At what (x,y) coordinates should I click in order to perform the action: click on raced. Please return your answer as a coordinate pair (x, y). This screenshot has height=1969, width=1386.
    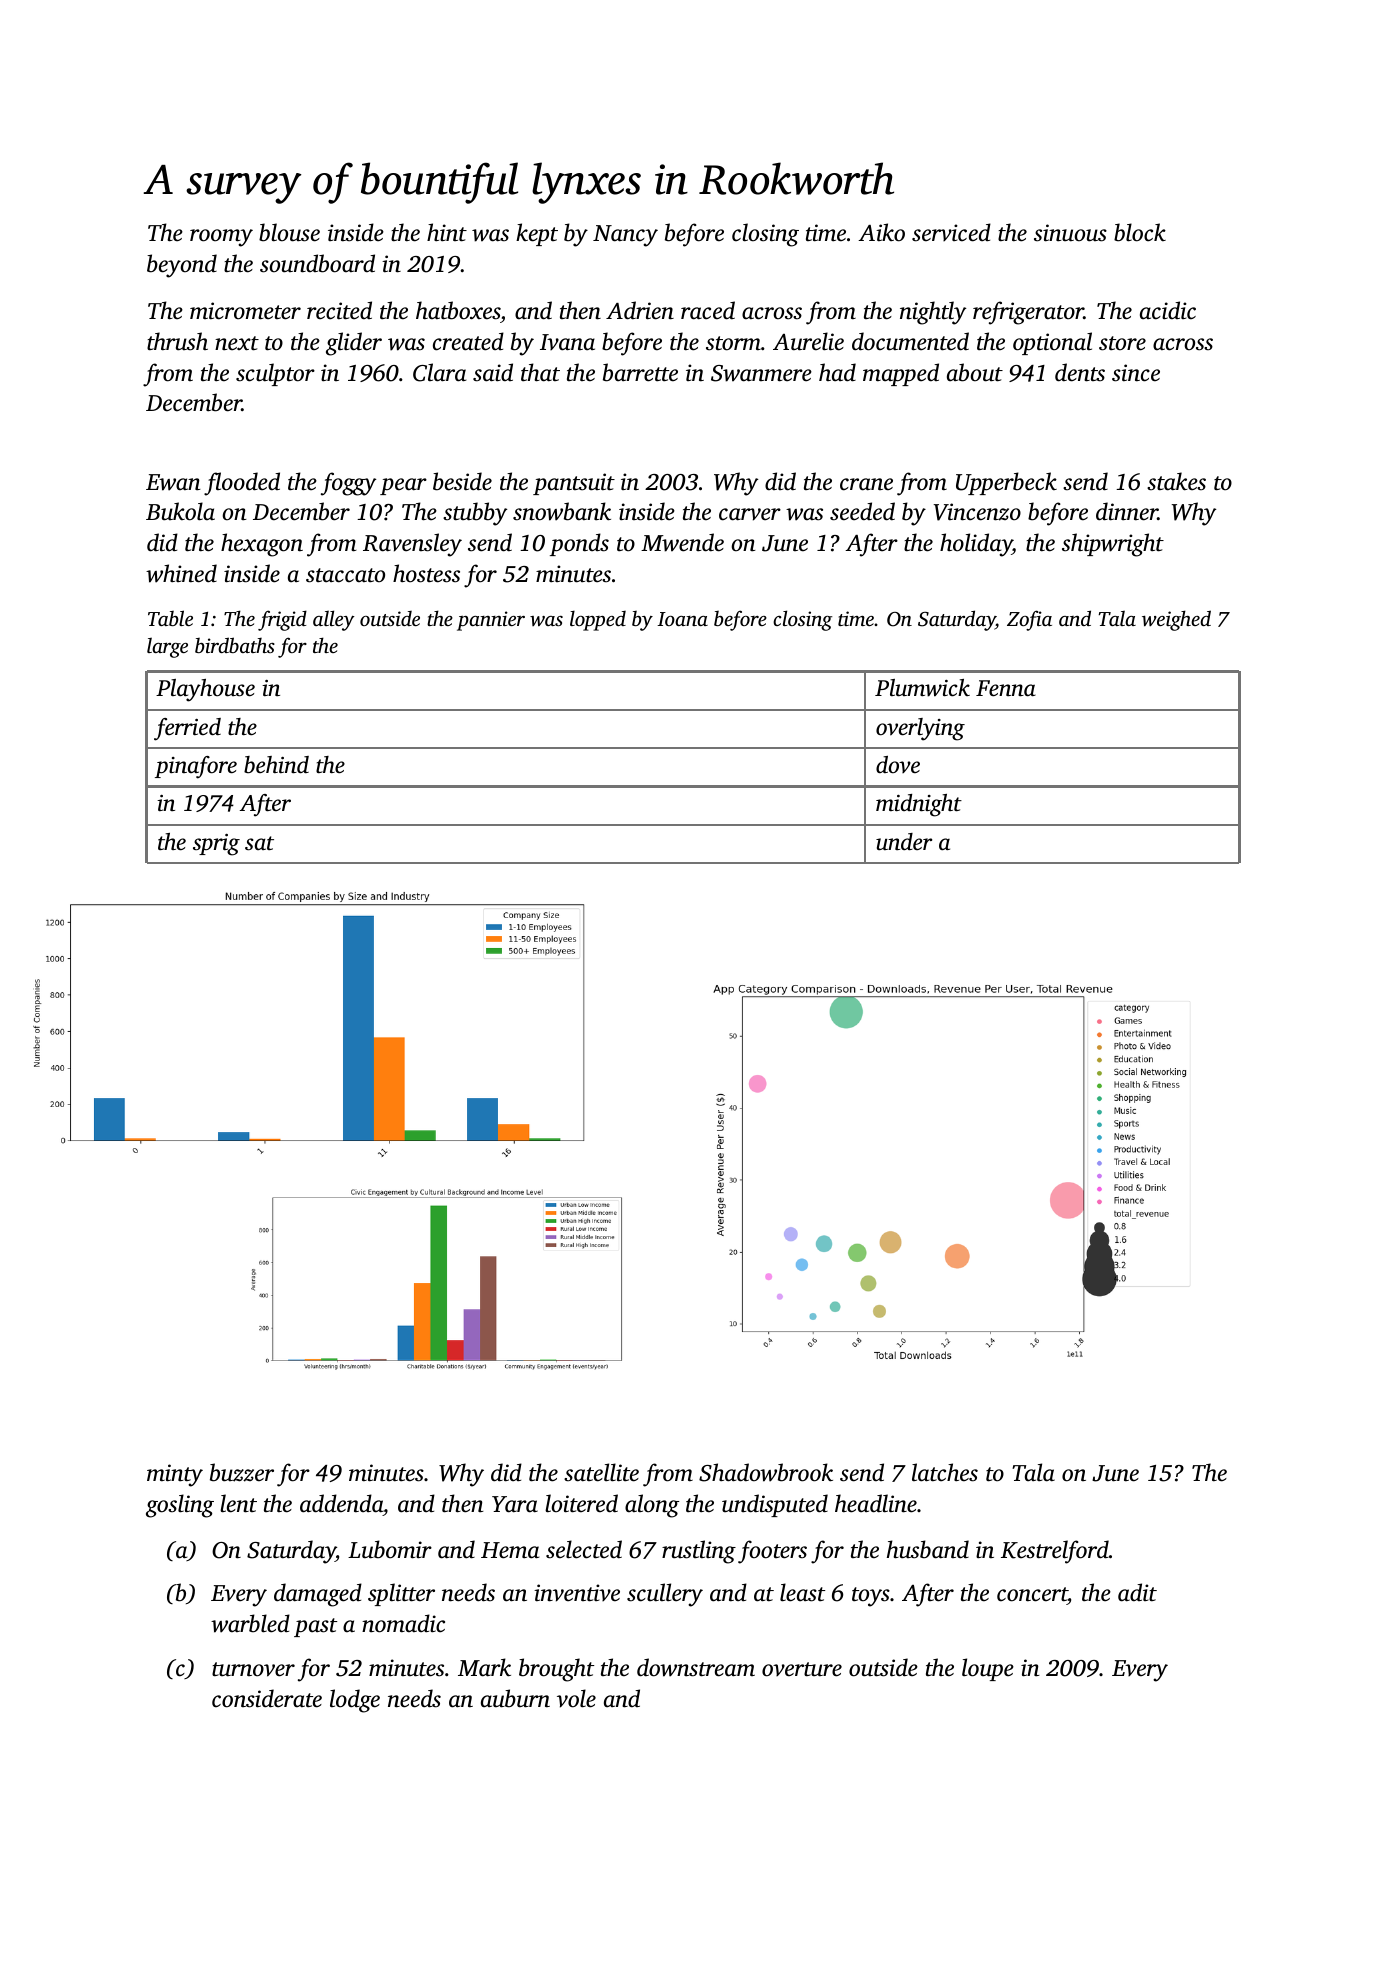
    Looking at the image, I should click on (708, 310).
